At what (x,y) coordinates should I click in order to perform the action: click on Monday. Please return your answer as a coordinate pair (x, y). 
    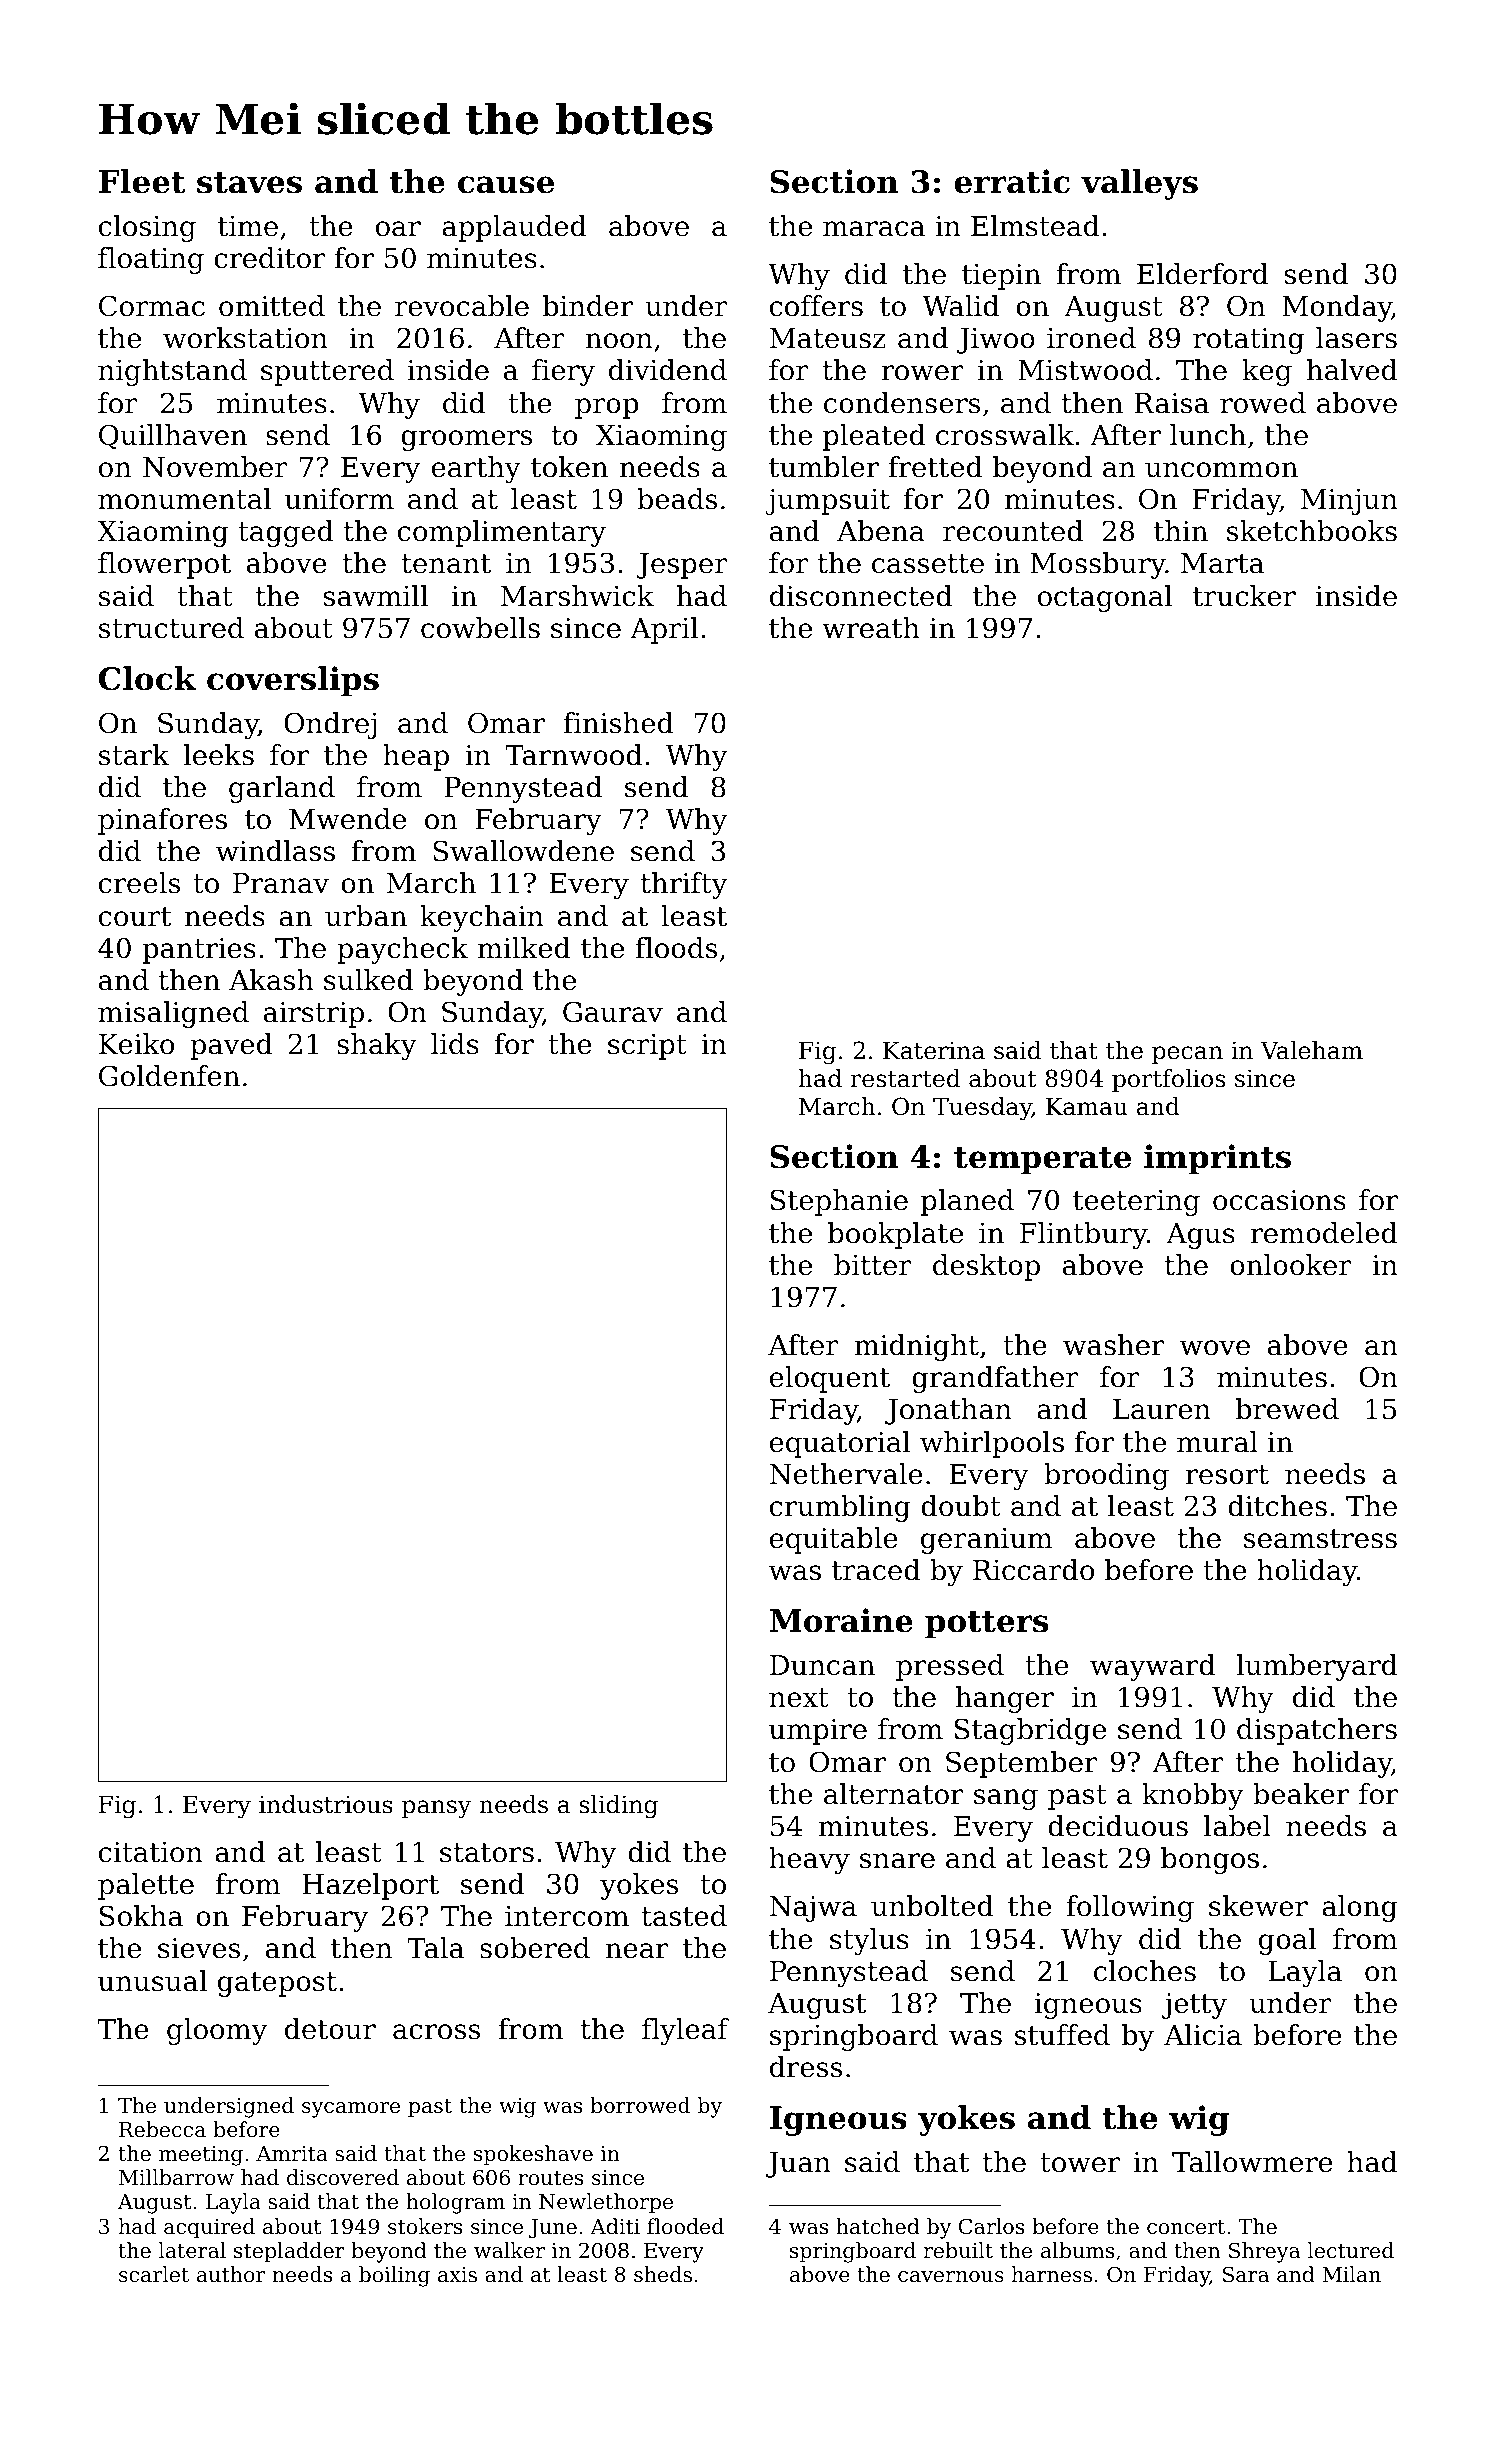
    Looking at the image, I should click on (1337, 308).
